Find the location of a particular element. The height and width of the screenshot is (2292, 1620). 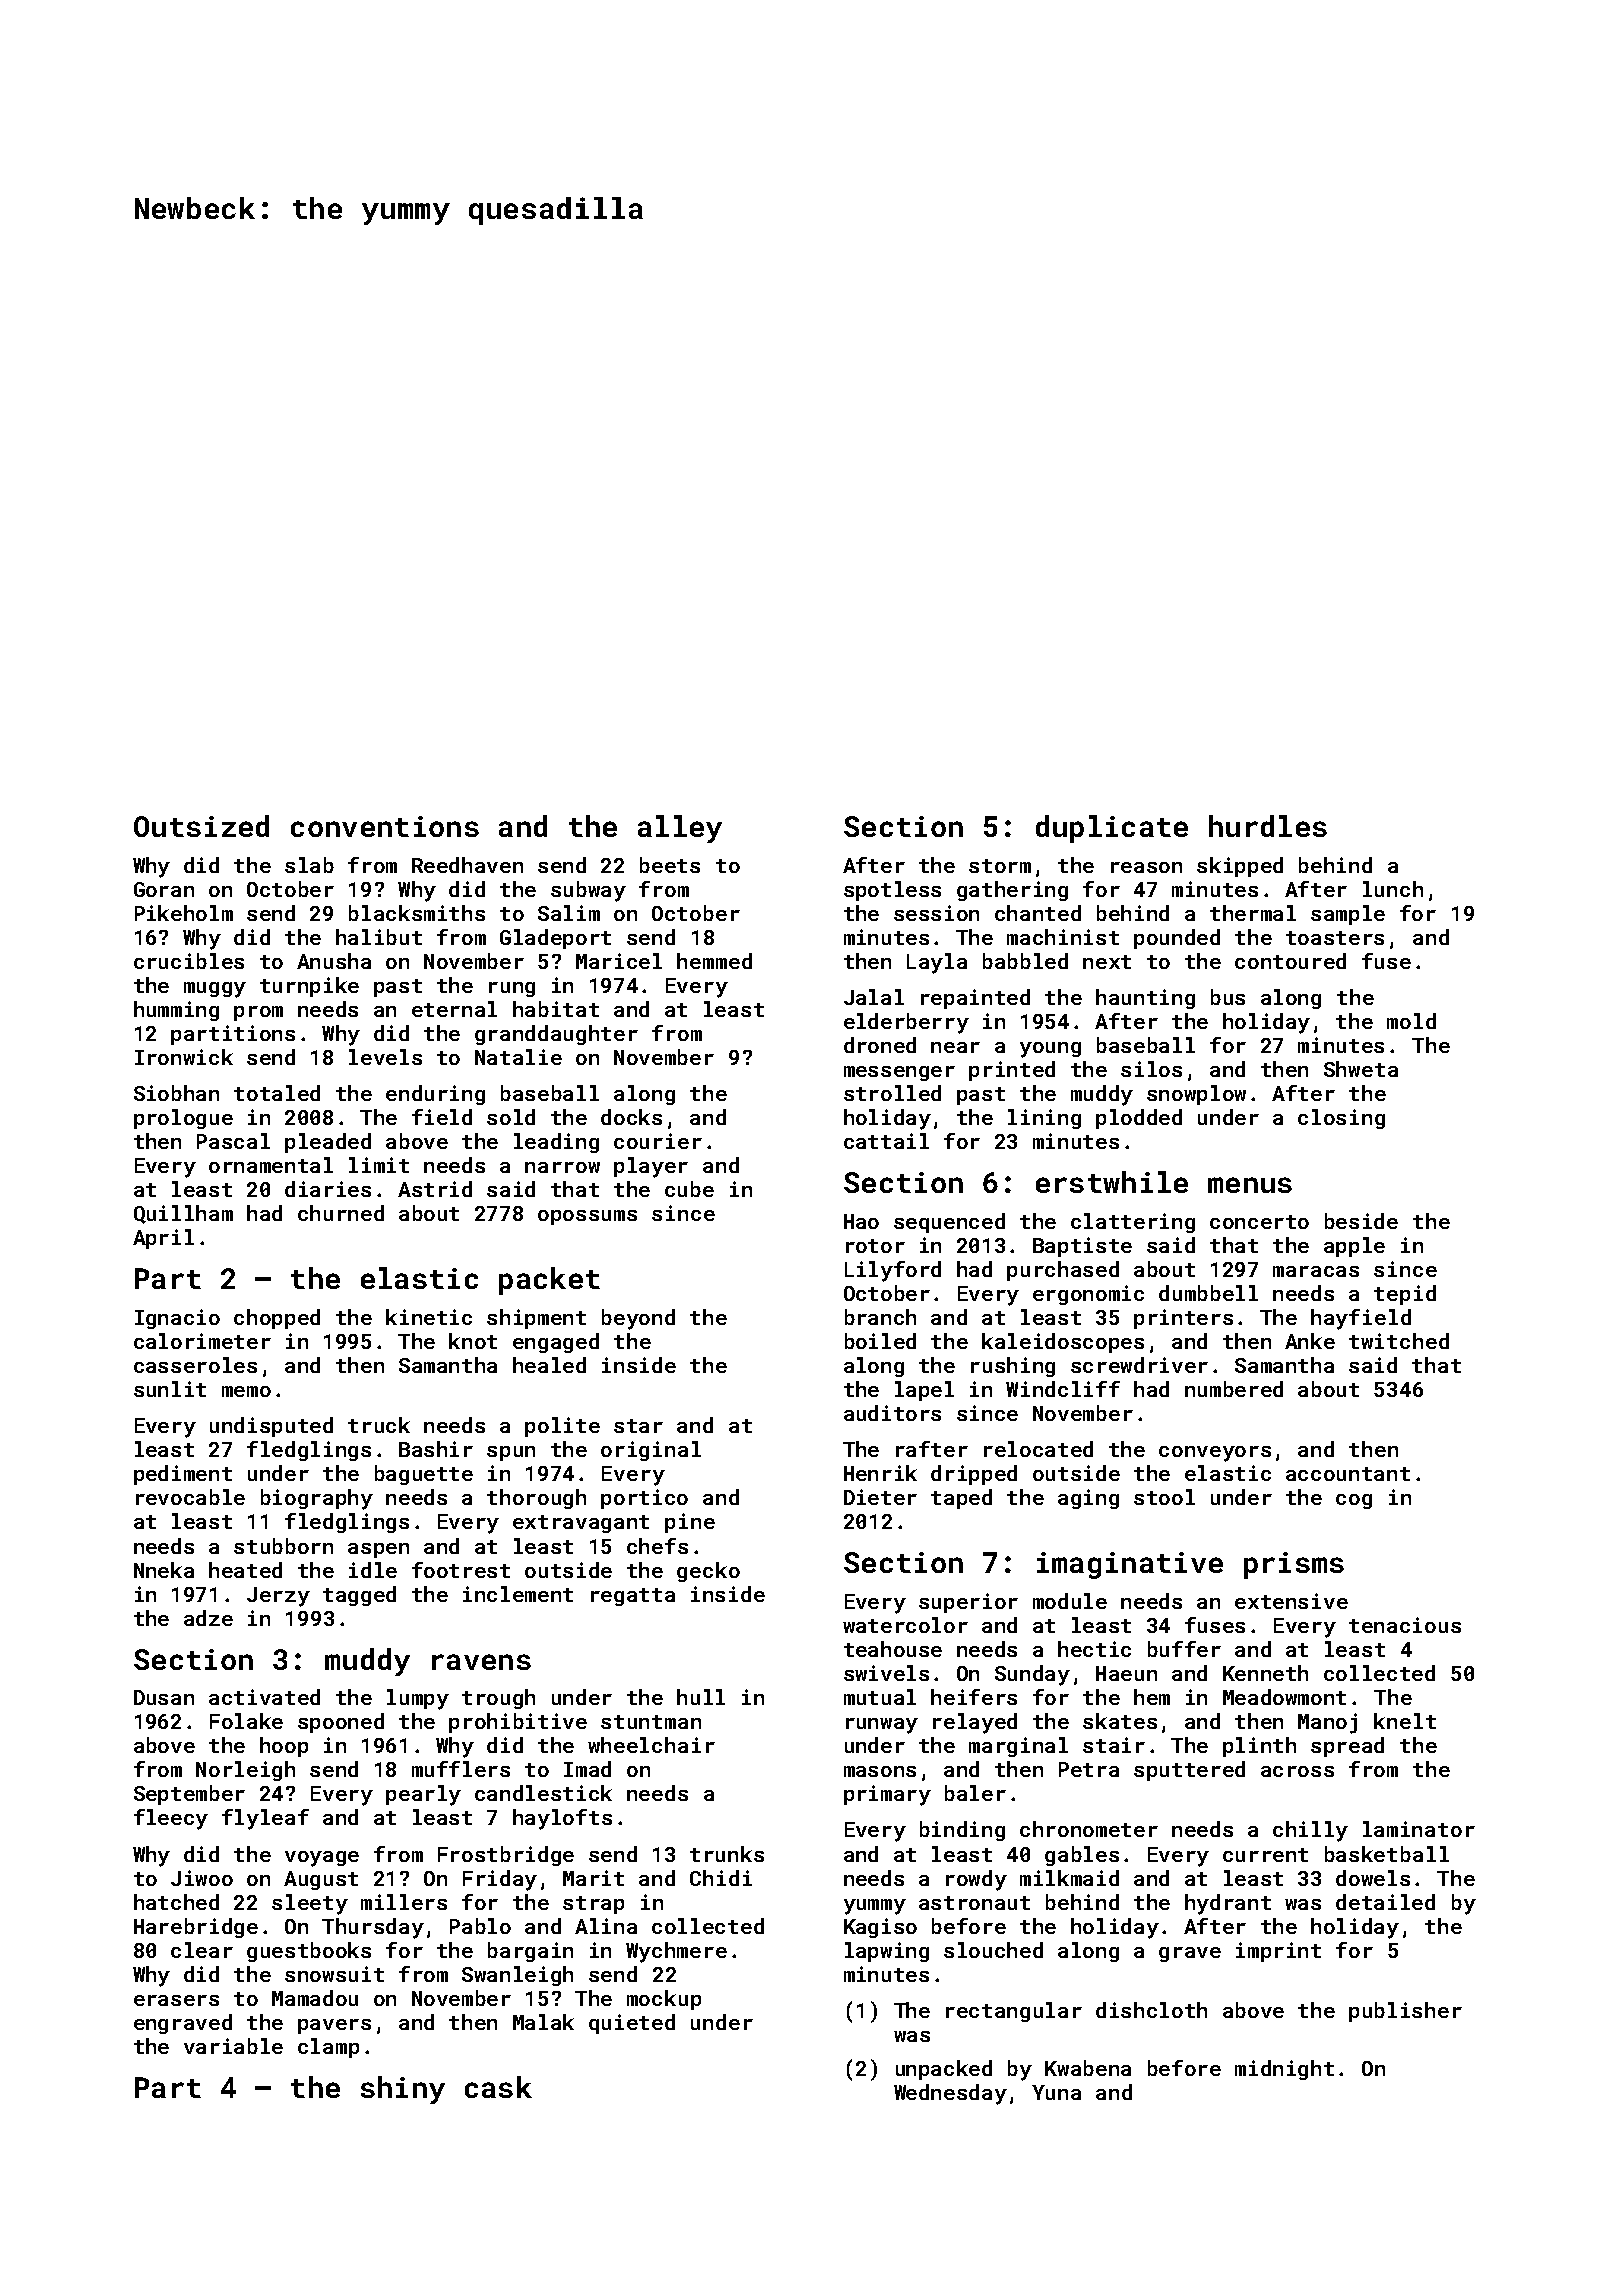

rushing is located at coordinates (1013, 1367).
